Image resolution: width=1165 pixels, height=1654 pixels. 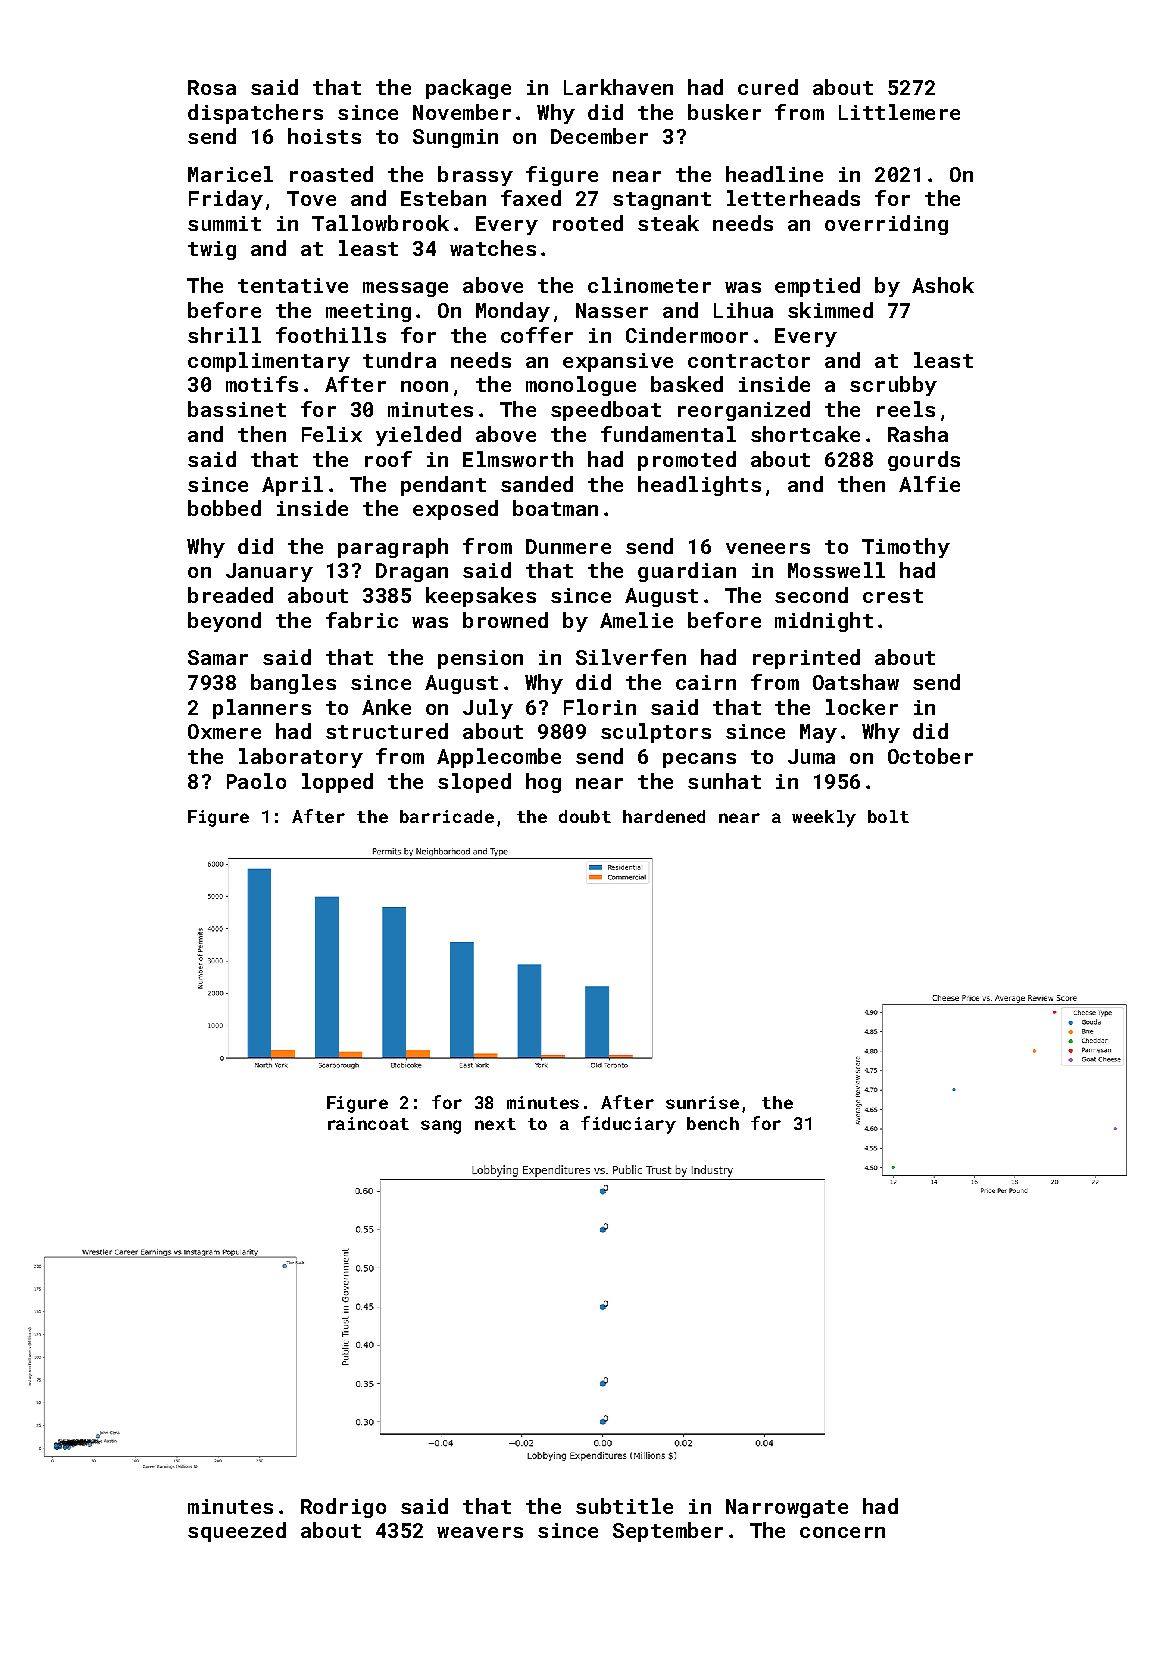 I want to click on hoists, so click(x=324, y=136).
